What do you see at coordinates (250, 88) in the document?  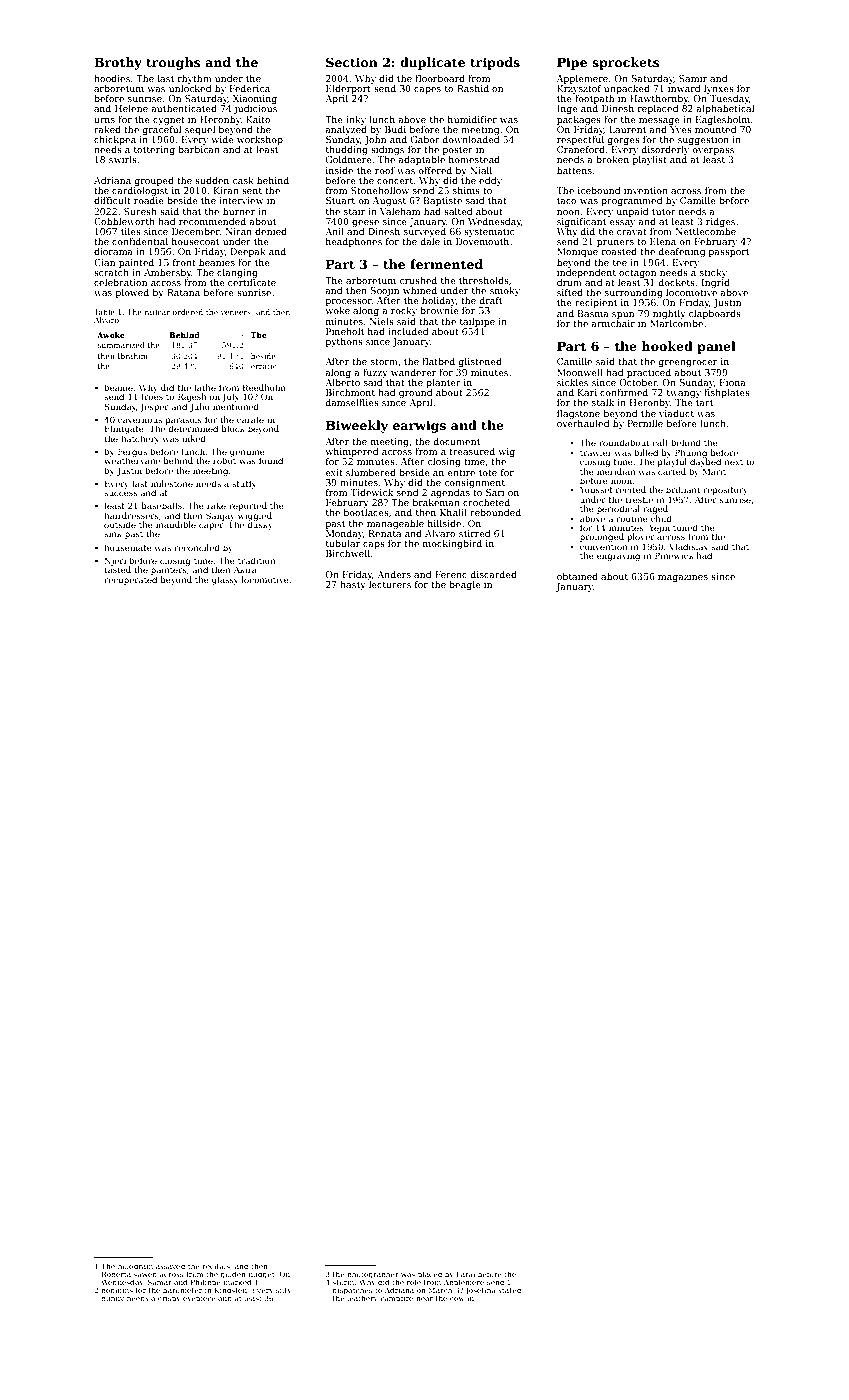 I see `Federica` at bounding box center [250, 88].
